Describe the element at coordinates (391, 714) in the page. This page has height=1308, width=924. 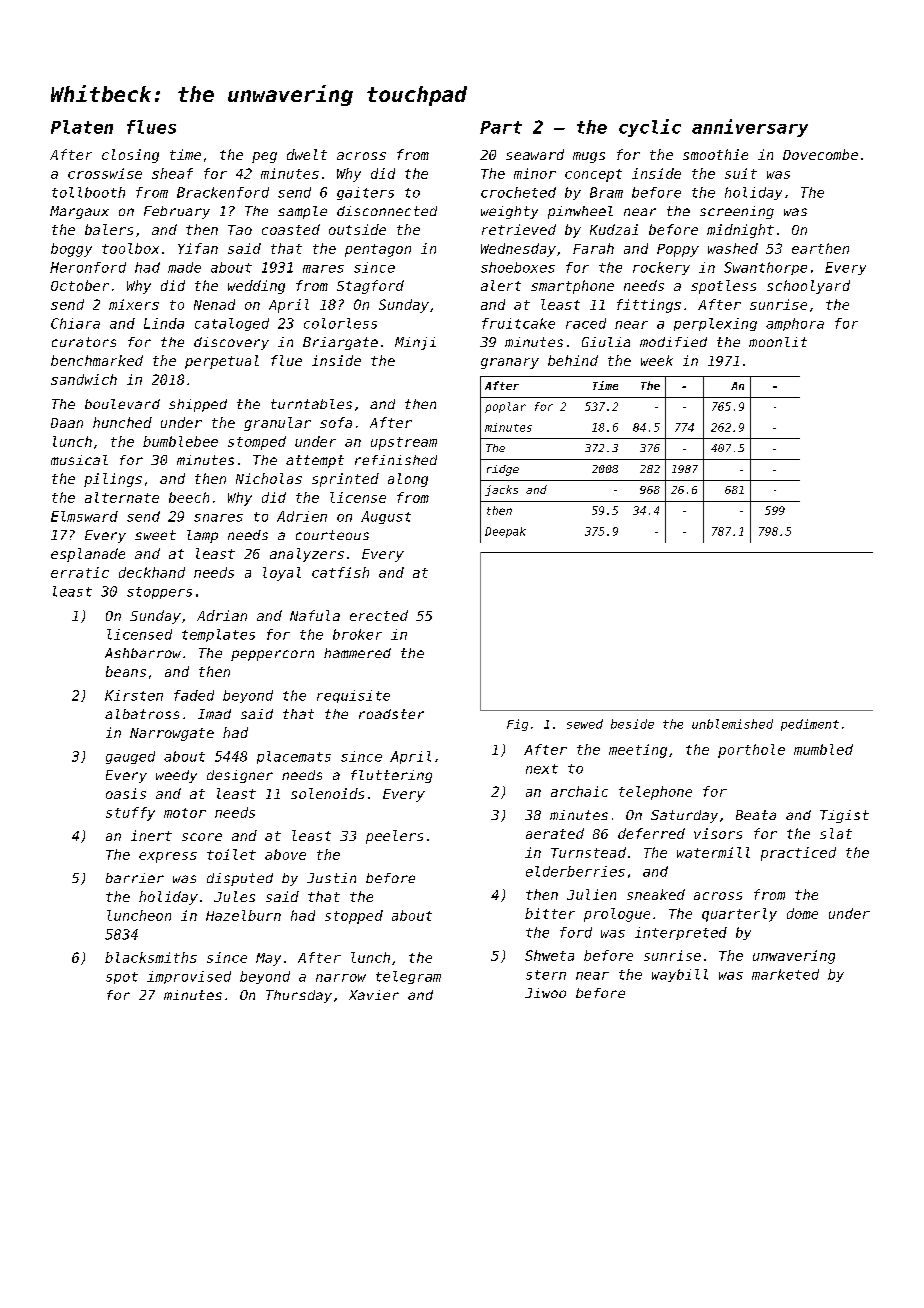
I see `roadster` at that location.
